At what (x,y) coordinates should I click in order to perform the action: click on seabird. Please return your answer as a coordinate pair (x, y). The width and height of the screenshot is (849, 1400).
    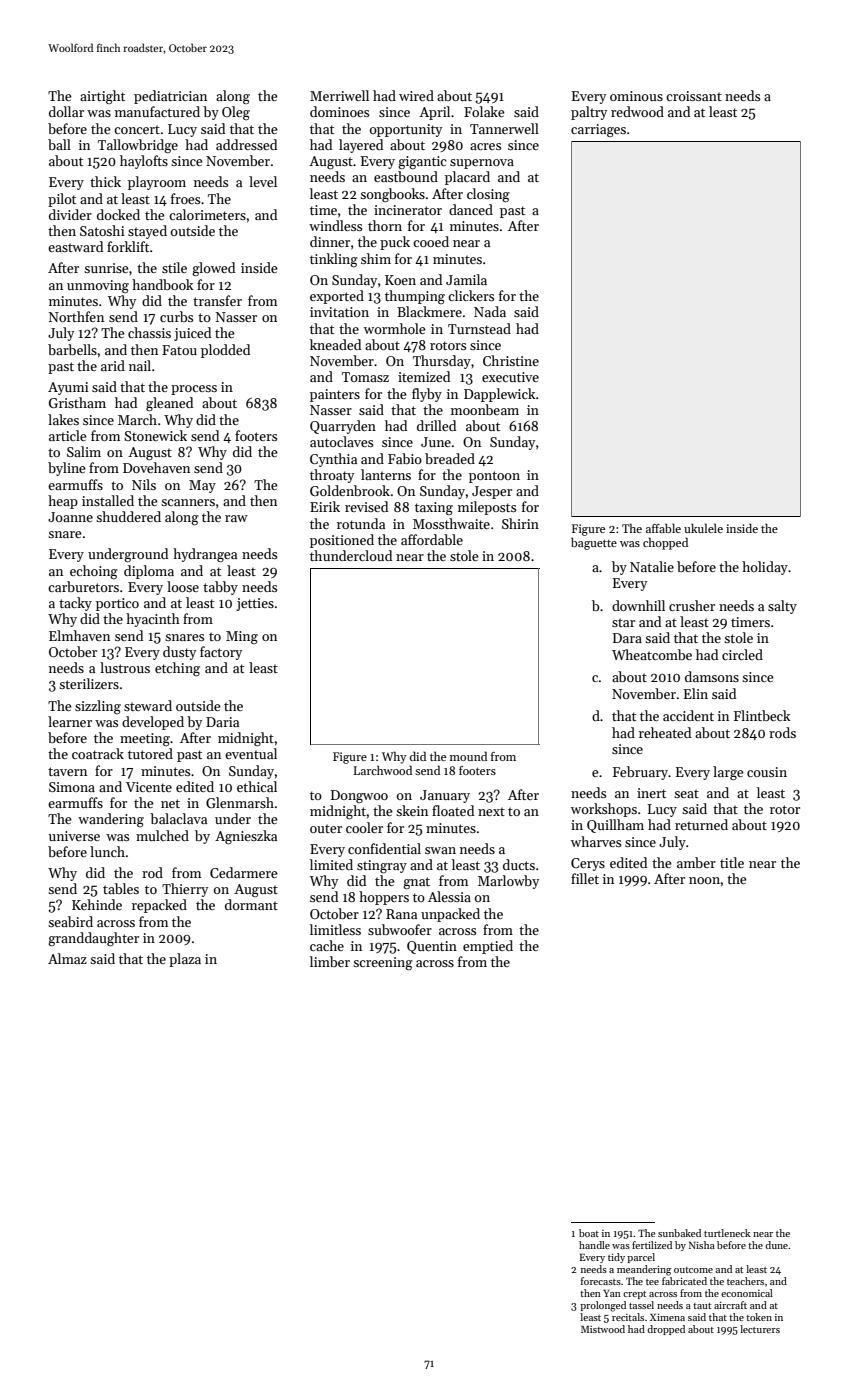
    Looking at the image, I should click on (70, 921).
